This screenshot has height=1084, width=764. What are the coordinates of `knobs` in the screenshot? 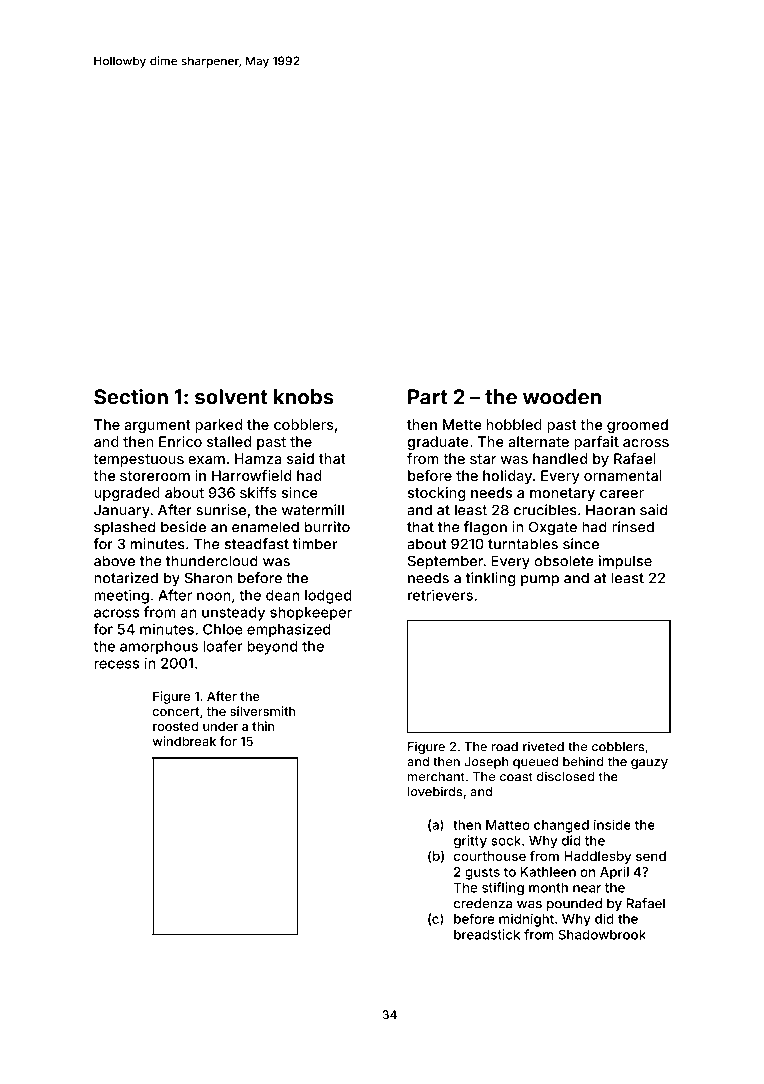 It's located at (304, 397).
